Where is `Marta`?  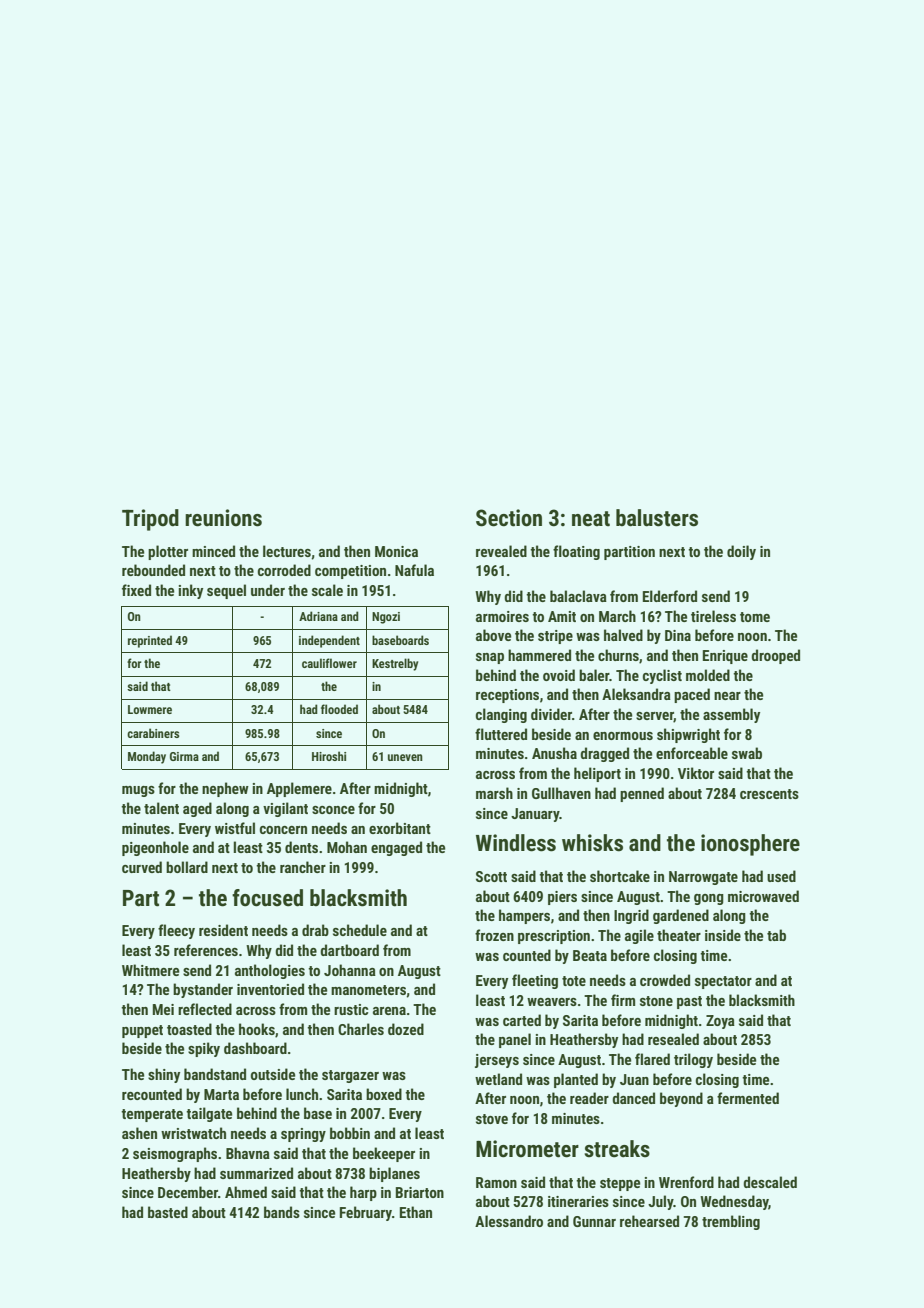 Marta is located at coordinates (221, 1094).
